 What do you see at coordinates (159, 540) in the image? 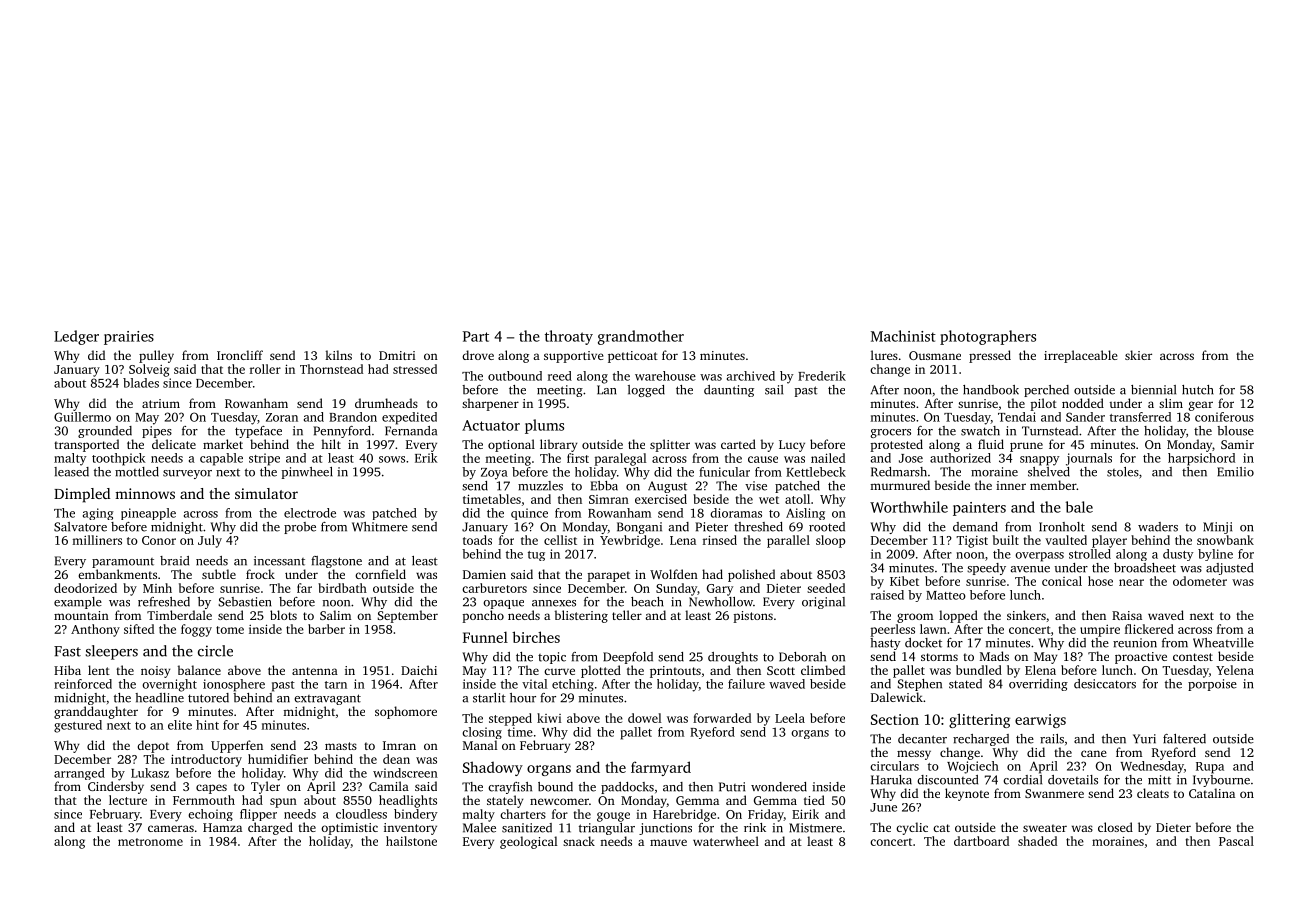
I see `Conor` at bounding box center [159, 540].
